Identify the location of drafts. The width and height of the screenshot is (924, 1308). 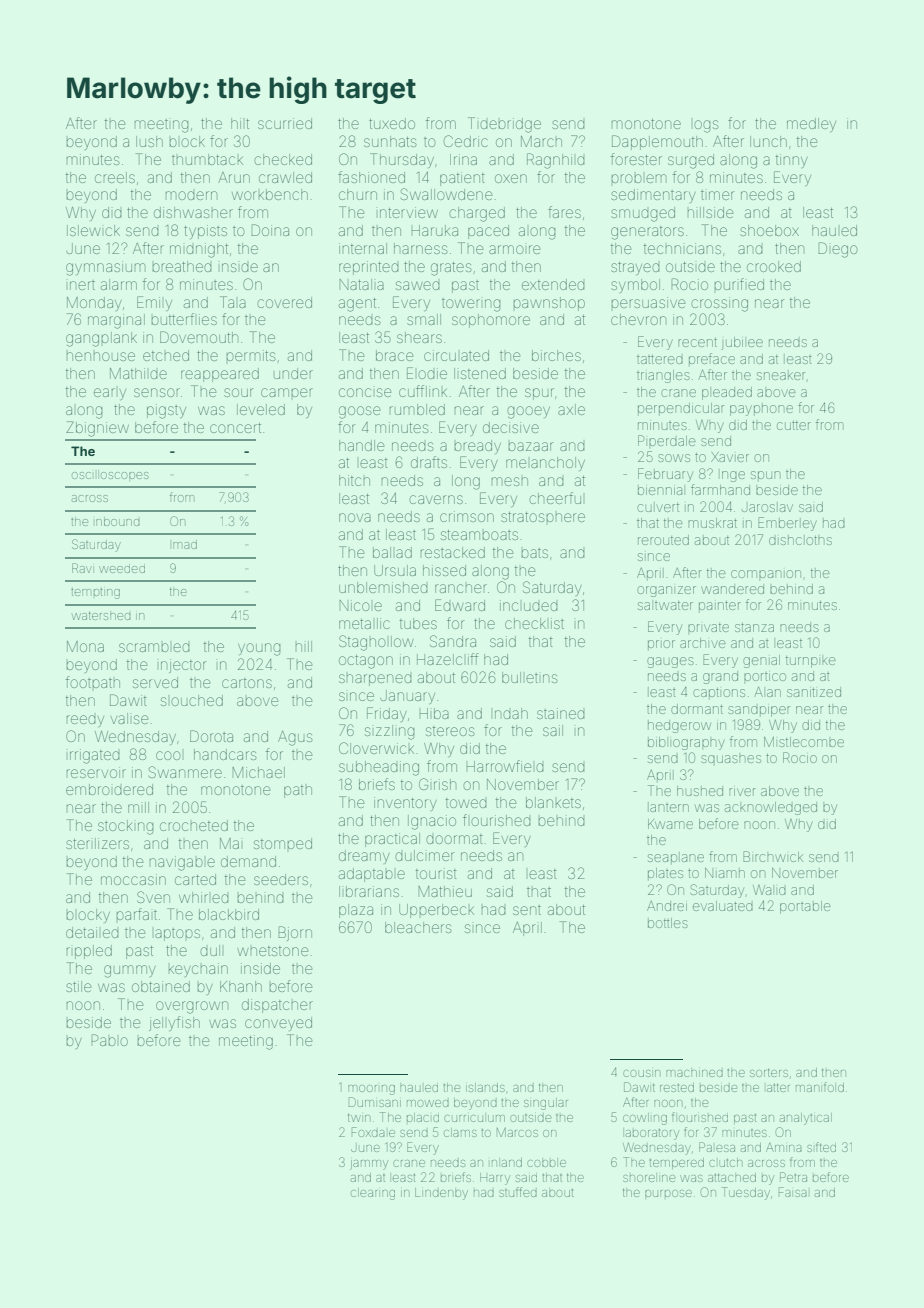
(429, 462).
